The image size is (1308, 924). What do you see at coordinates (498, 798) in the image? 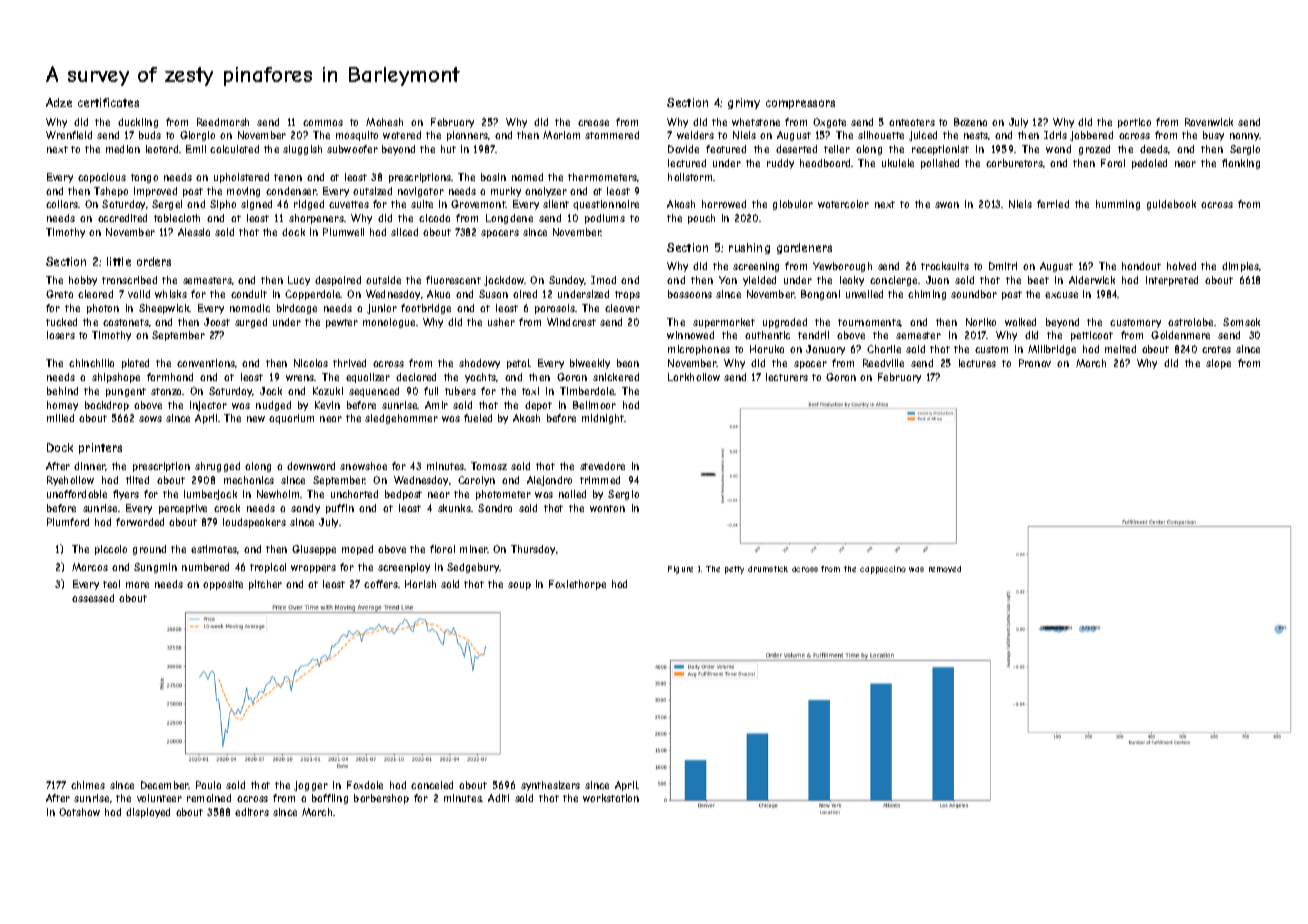
I see `Aditi` at bounding box center [498, 798].
